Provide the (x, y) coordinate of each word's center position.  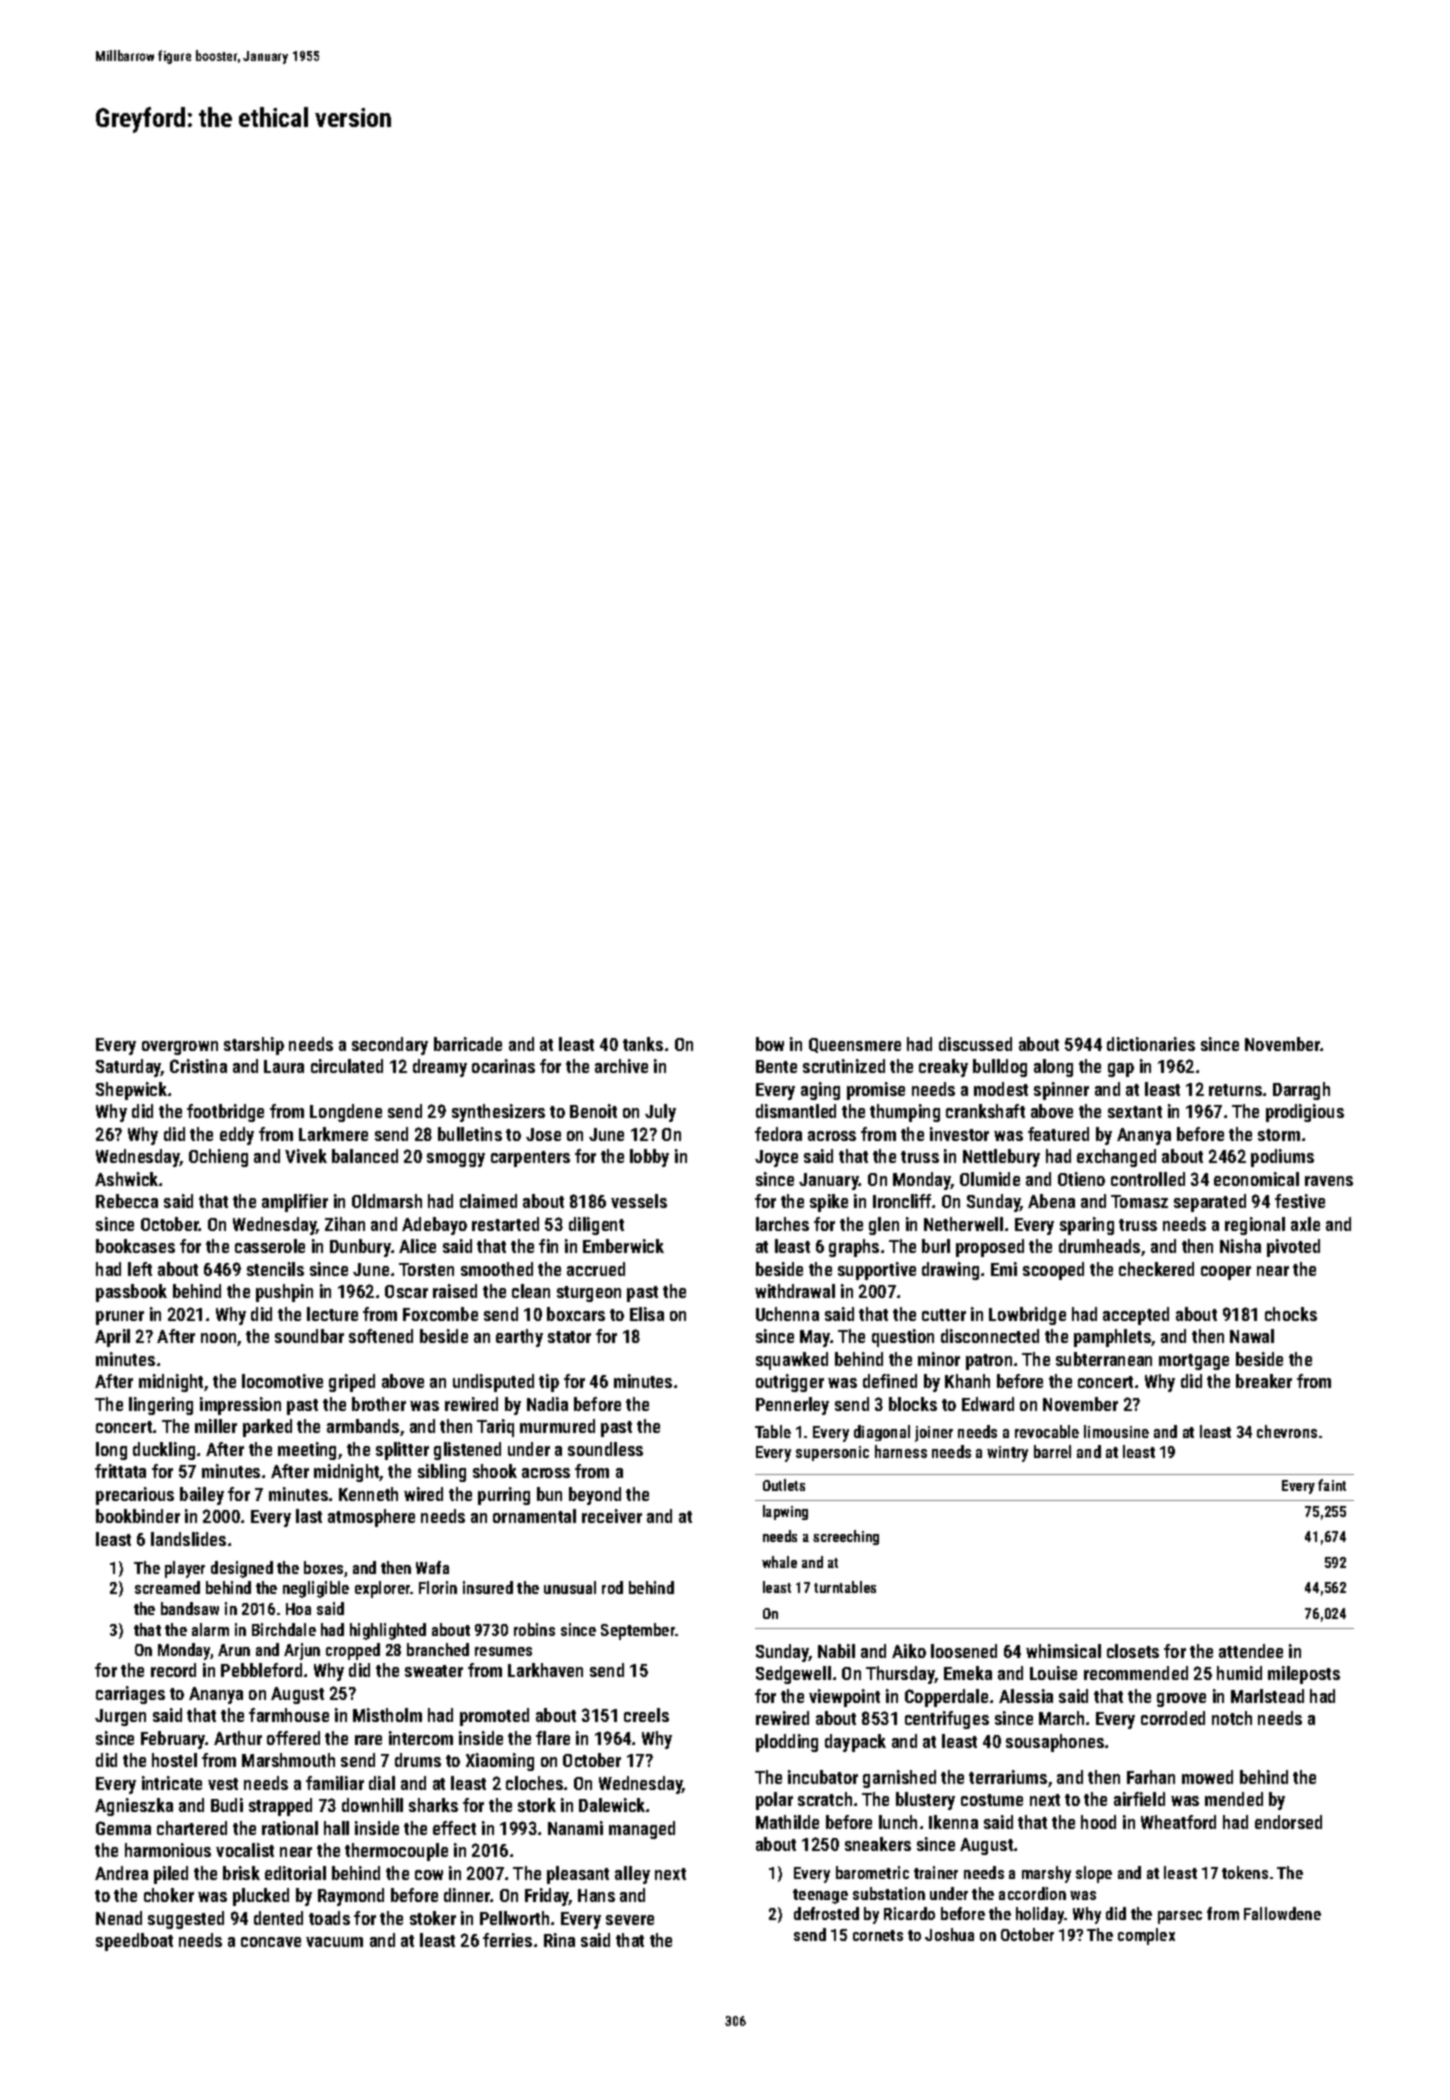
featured (1058, 1134)
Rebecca (127, 1201)
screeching (846, 1537)
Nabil (836, 1651)
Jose (543, 1134)
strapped (280, 1807)
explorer (383, 1589)
